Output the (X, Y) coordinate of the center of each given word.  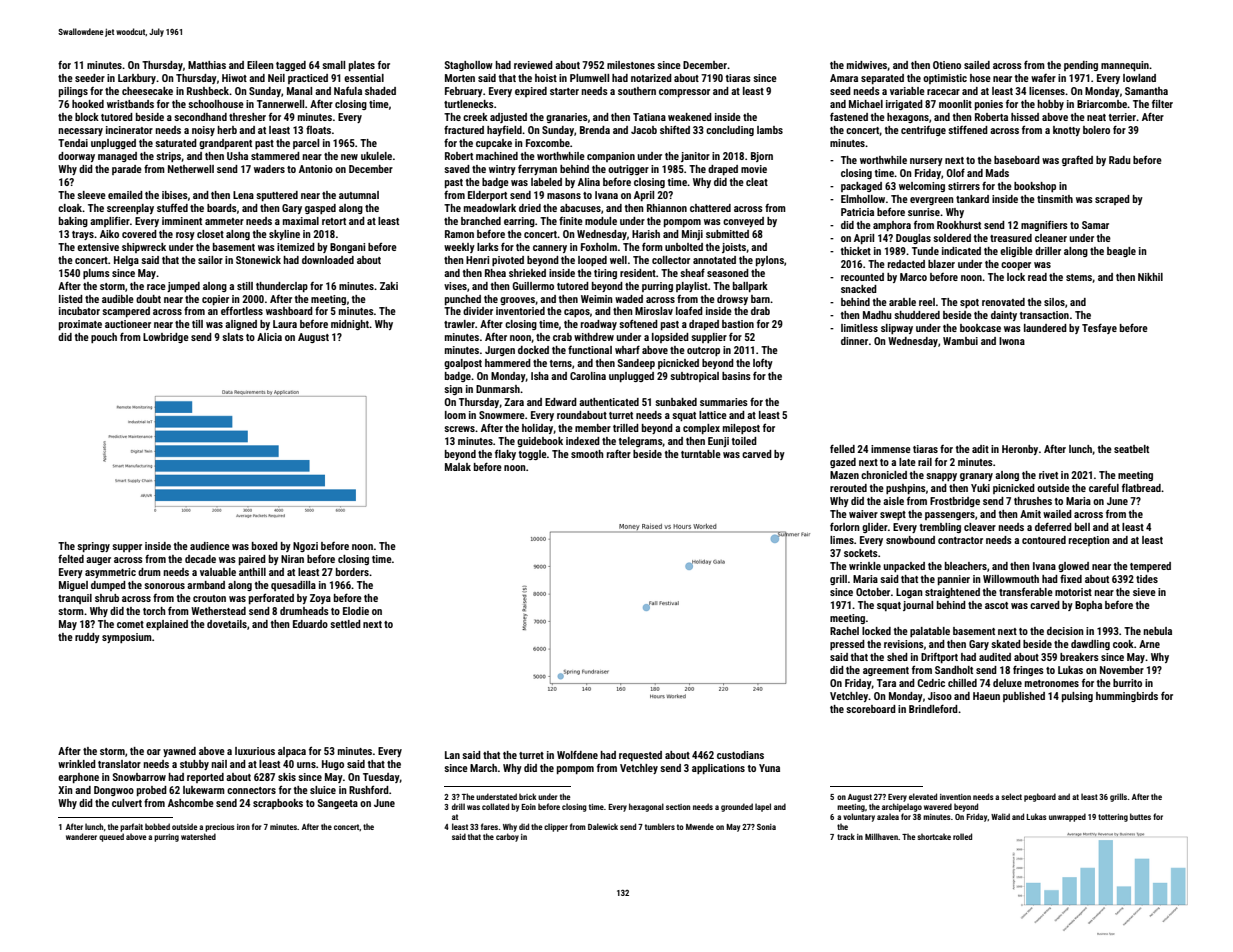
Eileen (260, 65)
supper (127, 548)
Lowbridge (166, 338)
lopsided (670, 338)
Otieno (947, 65)
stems (1079, 277)
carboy (507, 837)
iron (243, 827)
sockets (861, 553)
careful (1104, 488)
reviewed (533, 65)
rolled (962, 836)
